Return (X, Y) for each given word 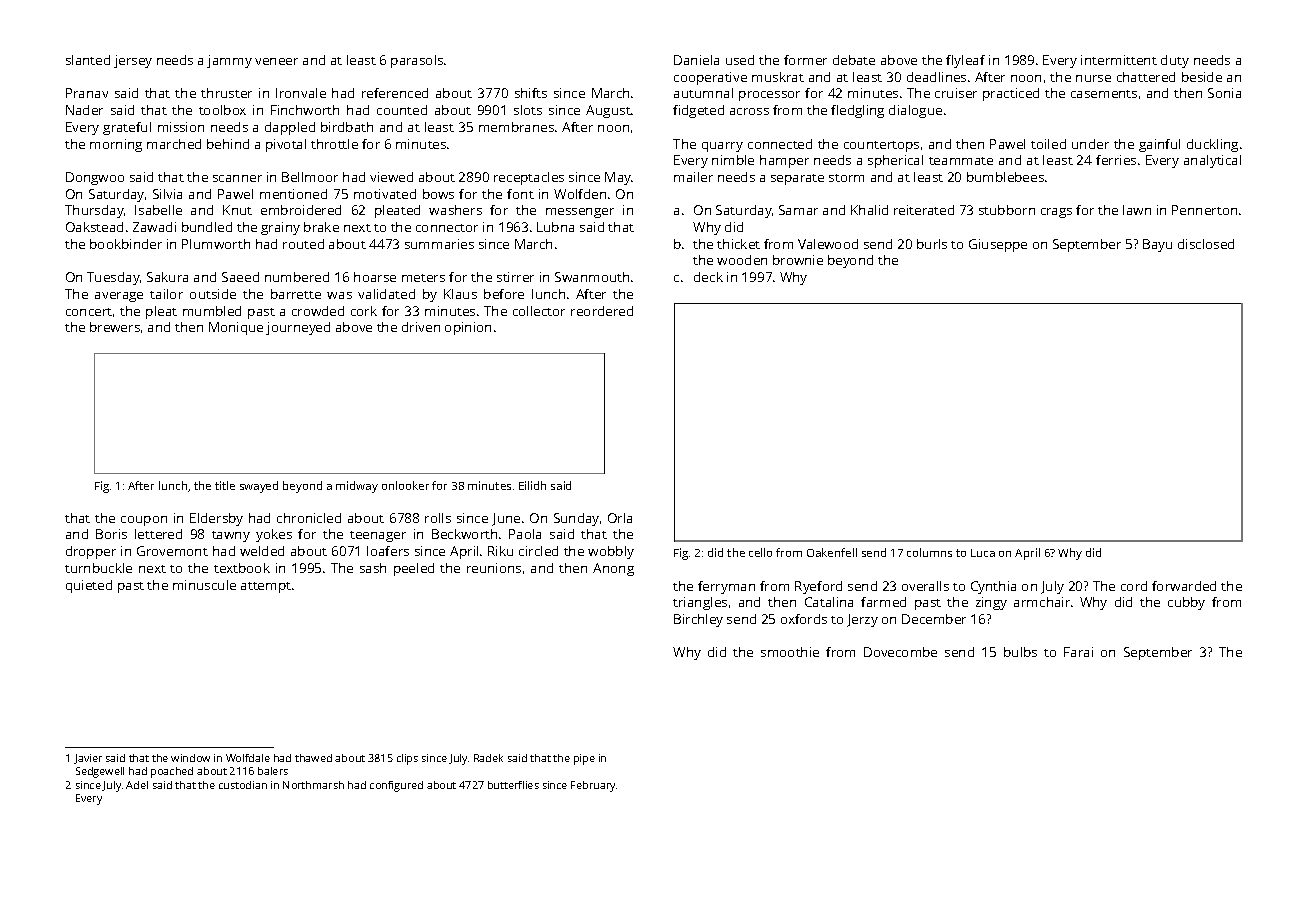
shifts (531, 93)
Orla (620, 518)
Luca (983, 553)
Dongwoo (95, 178)
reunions (494, 568)
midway (357, 487)
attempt (266, 587)
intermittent (1119, 60)
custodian (243, 785)
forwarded (1184, 586)
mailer (693, 177)
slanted (88, 60)
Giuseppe (998, 245)
